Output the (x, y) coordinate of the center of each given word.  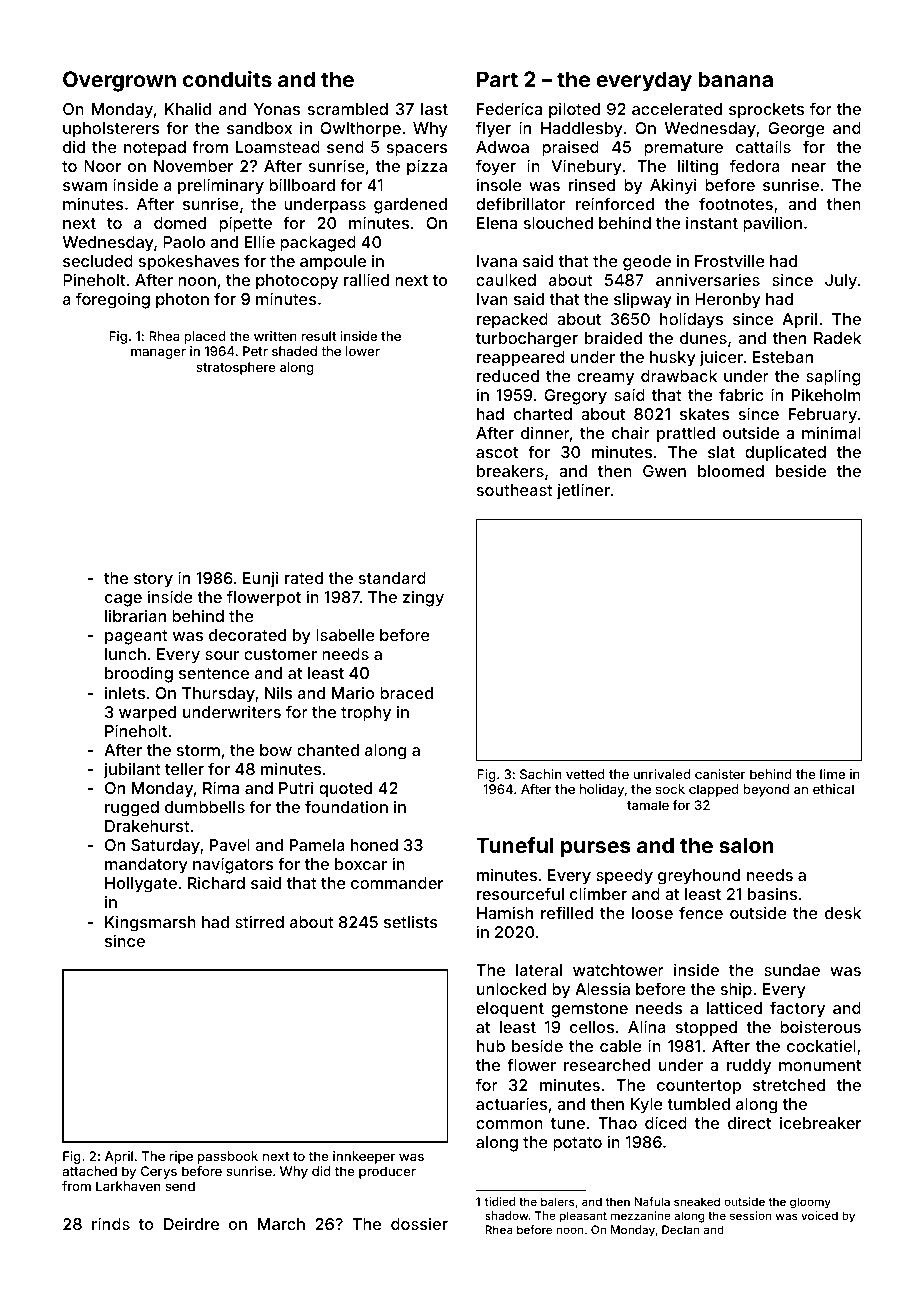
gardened (410, 206)
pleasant (583, 1217)
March (281, 1224)
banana (735, 79)
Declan (680, 1229)
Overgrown (119, 81)
